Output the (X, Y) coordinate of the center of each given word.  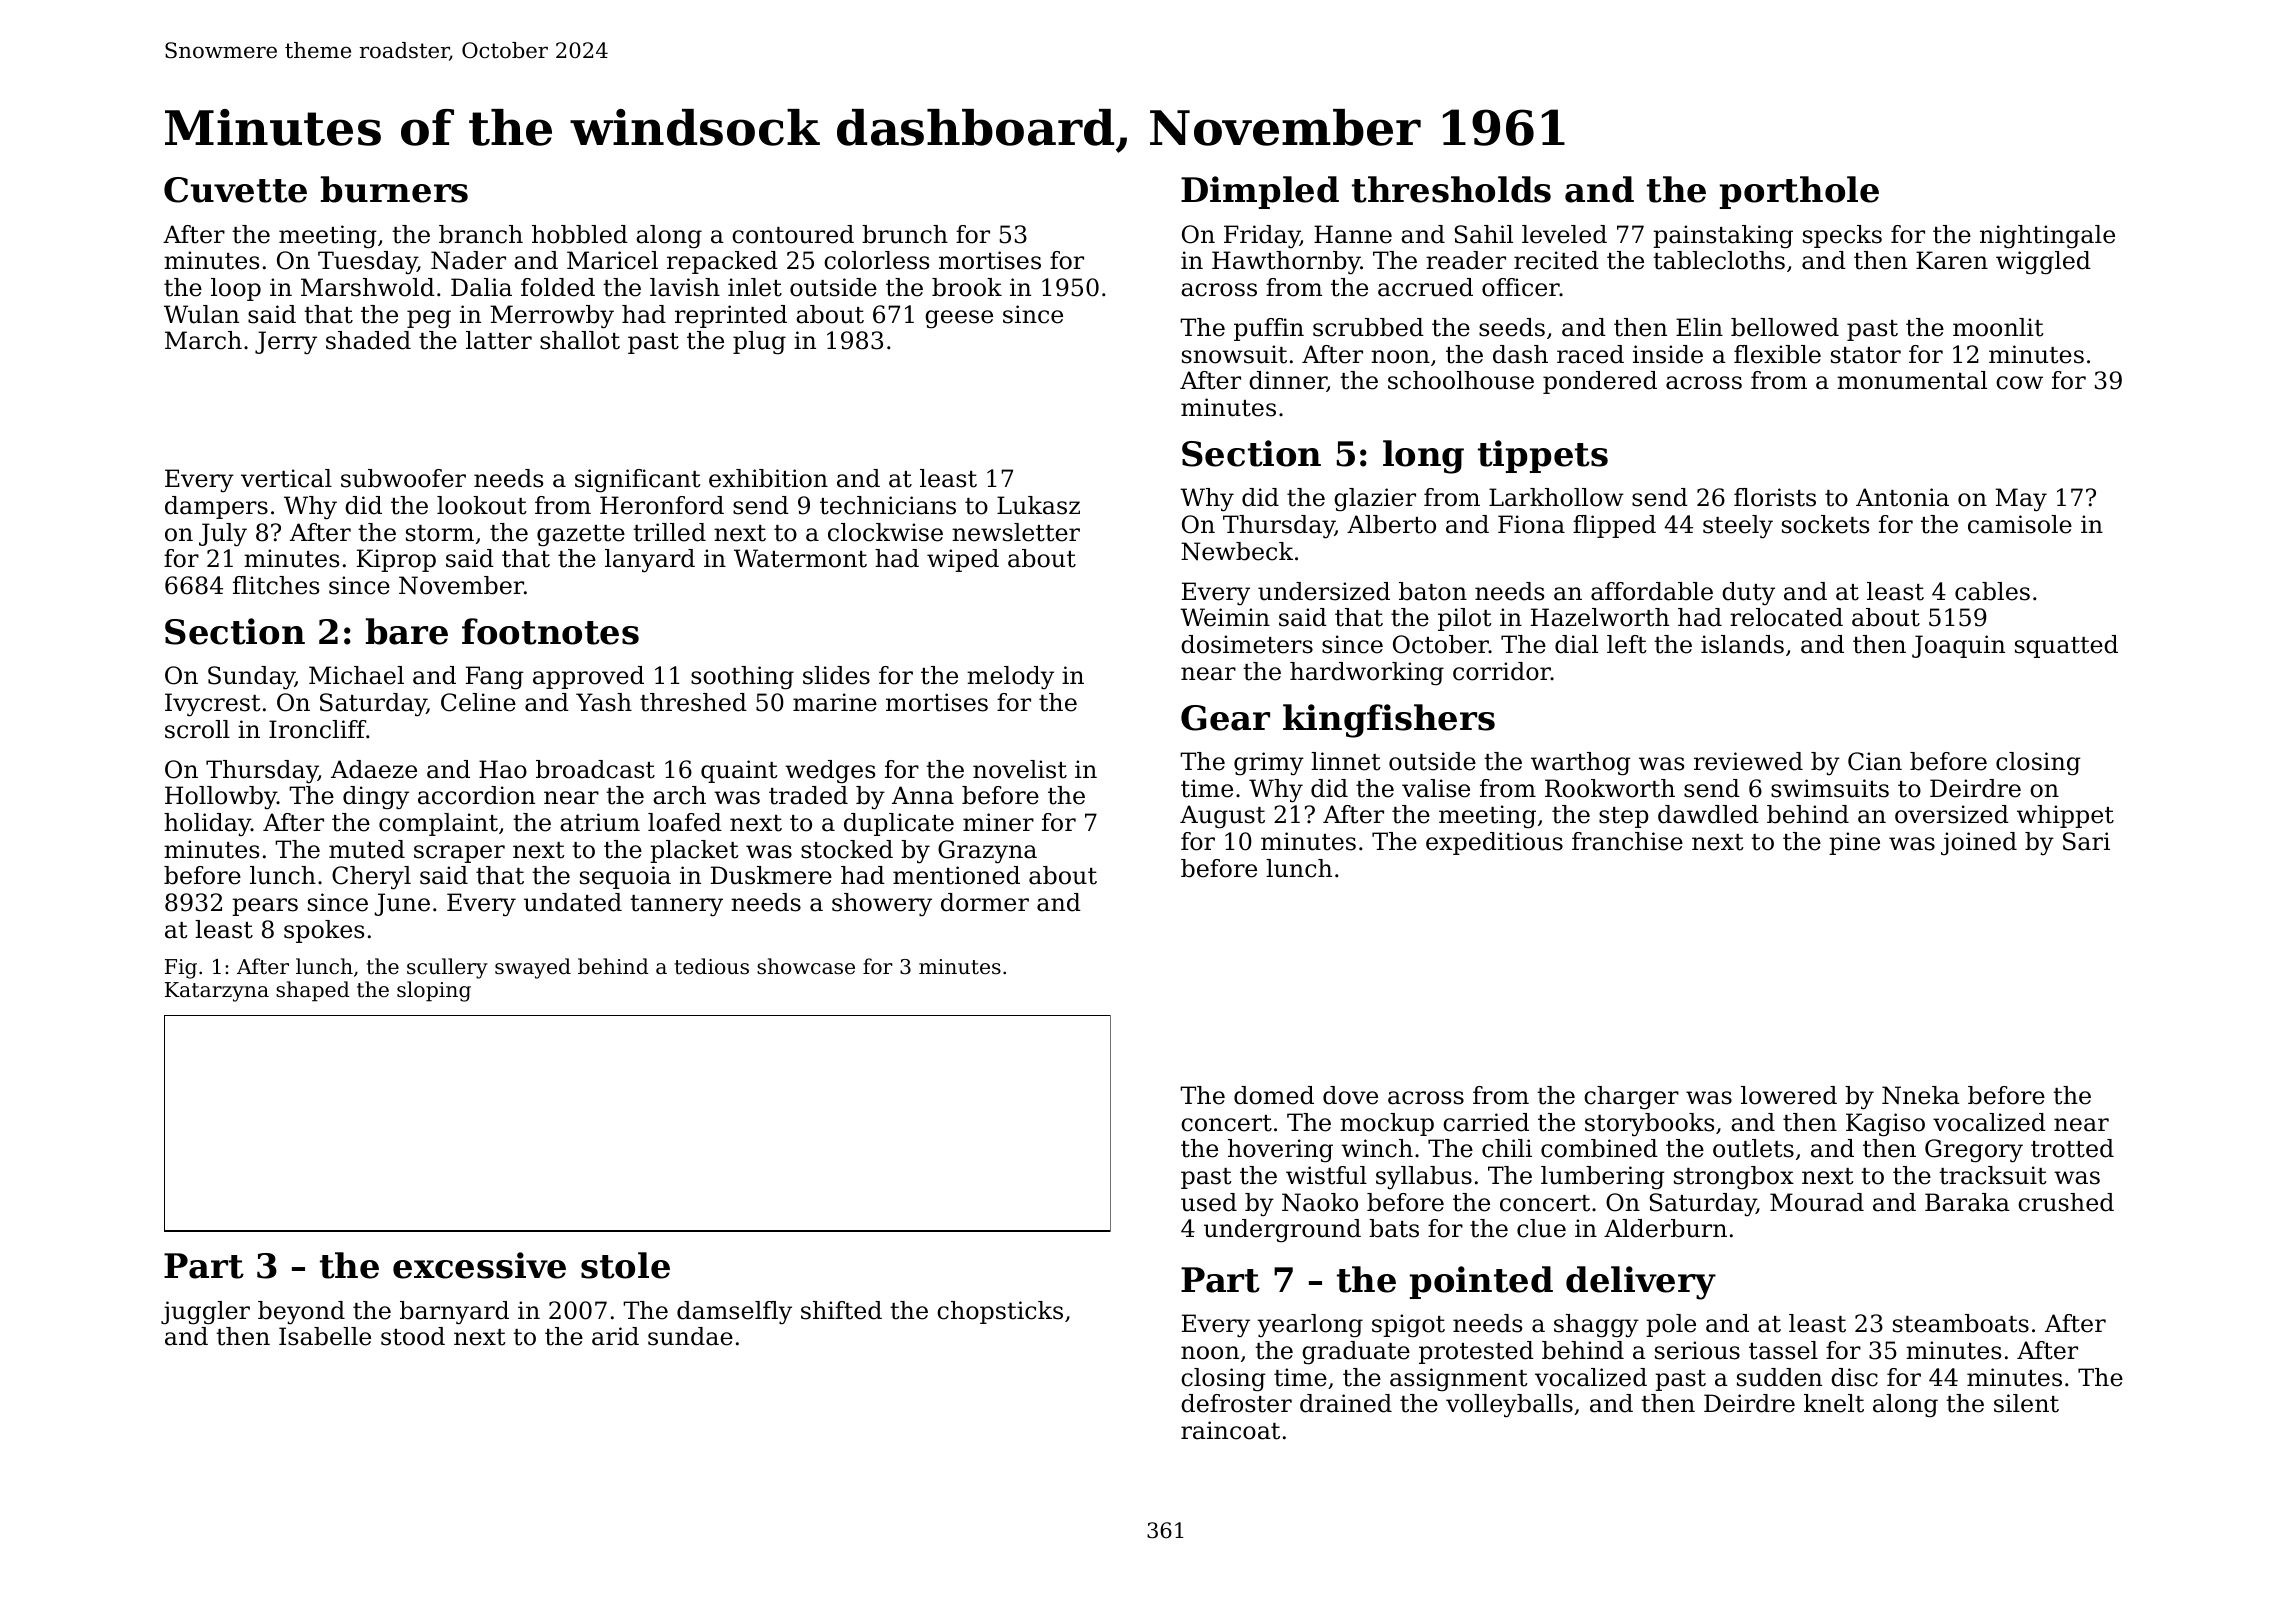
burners (394, 189)
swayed (533, 968)
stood (413, 1336)
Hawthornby (1286, 263)
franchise (1627, 841)
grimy (1269, 764)
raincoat (1230, 1430)
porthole (1799, 192)
